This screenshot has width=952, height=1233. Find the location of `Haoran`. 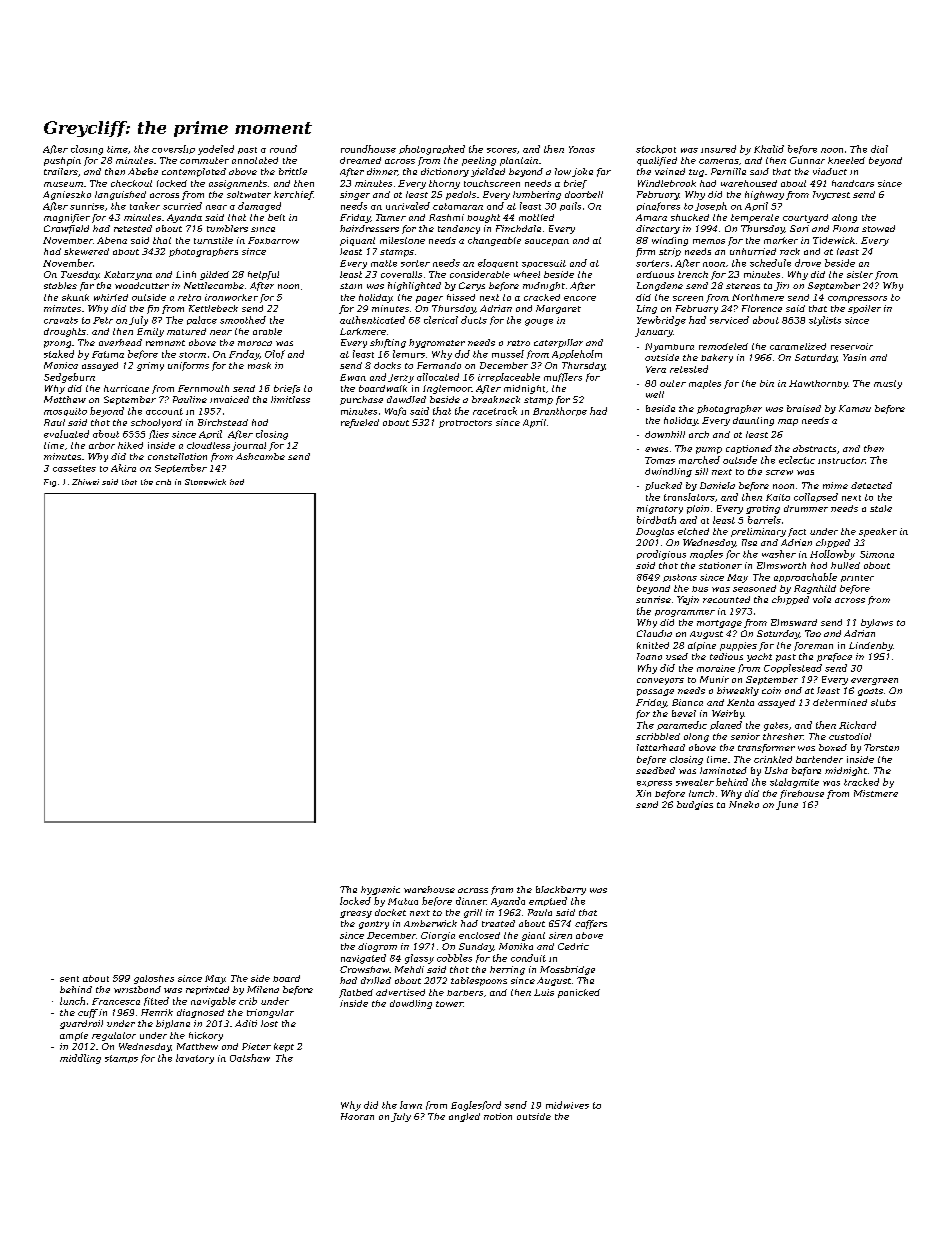

Haoran is located at coordinates (357, 1116).
